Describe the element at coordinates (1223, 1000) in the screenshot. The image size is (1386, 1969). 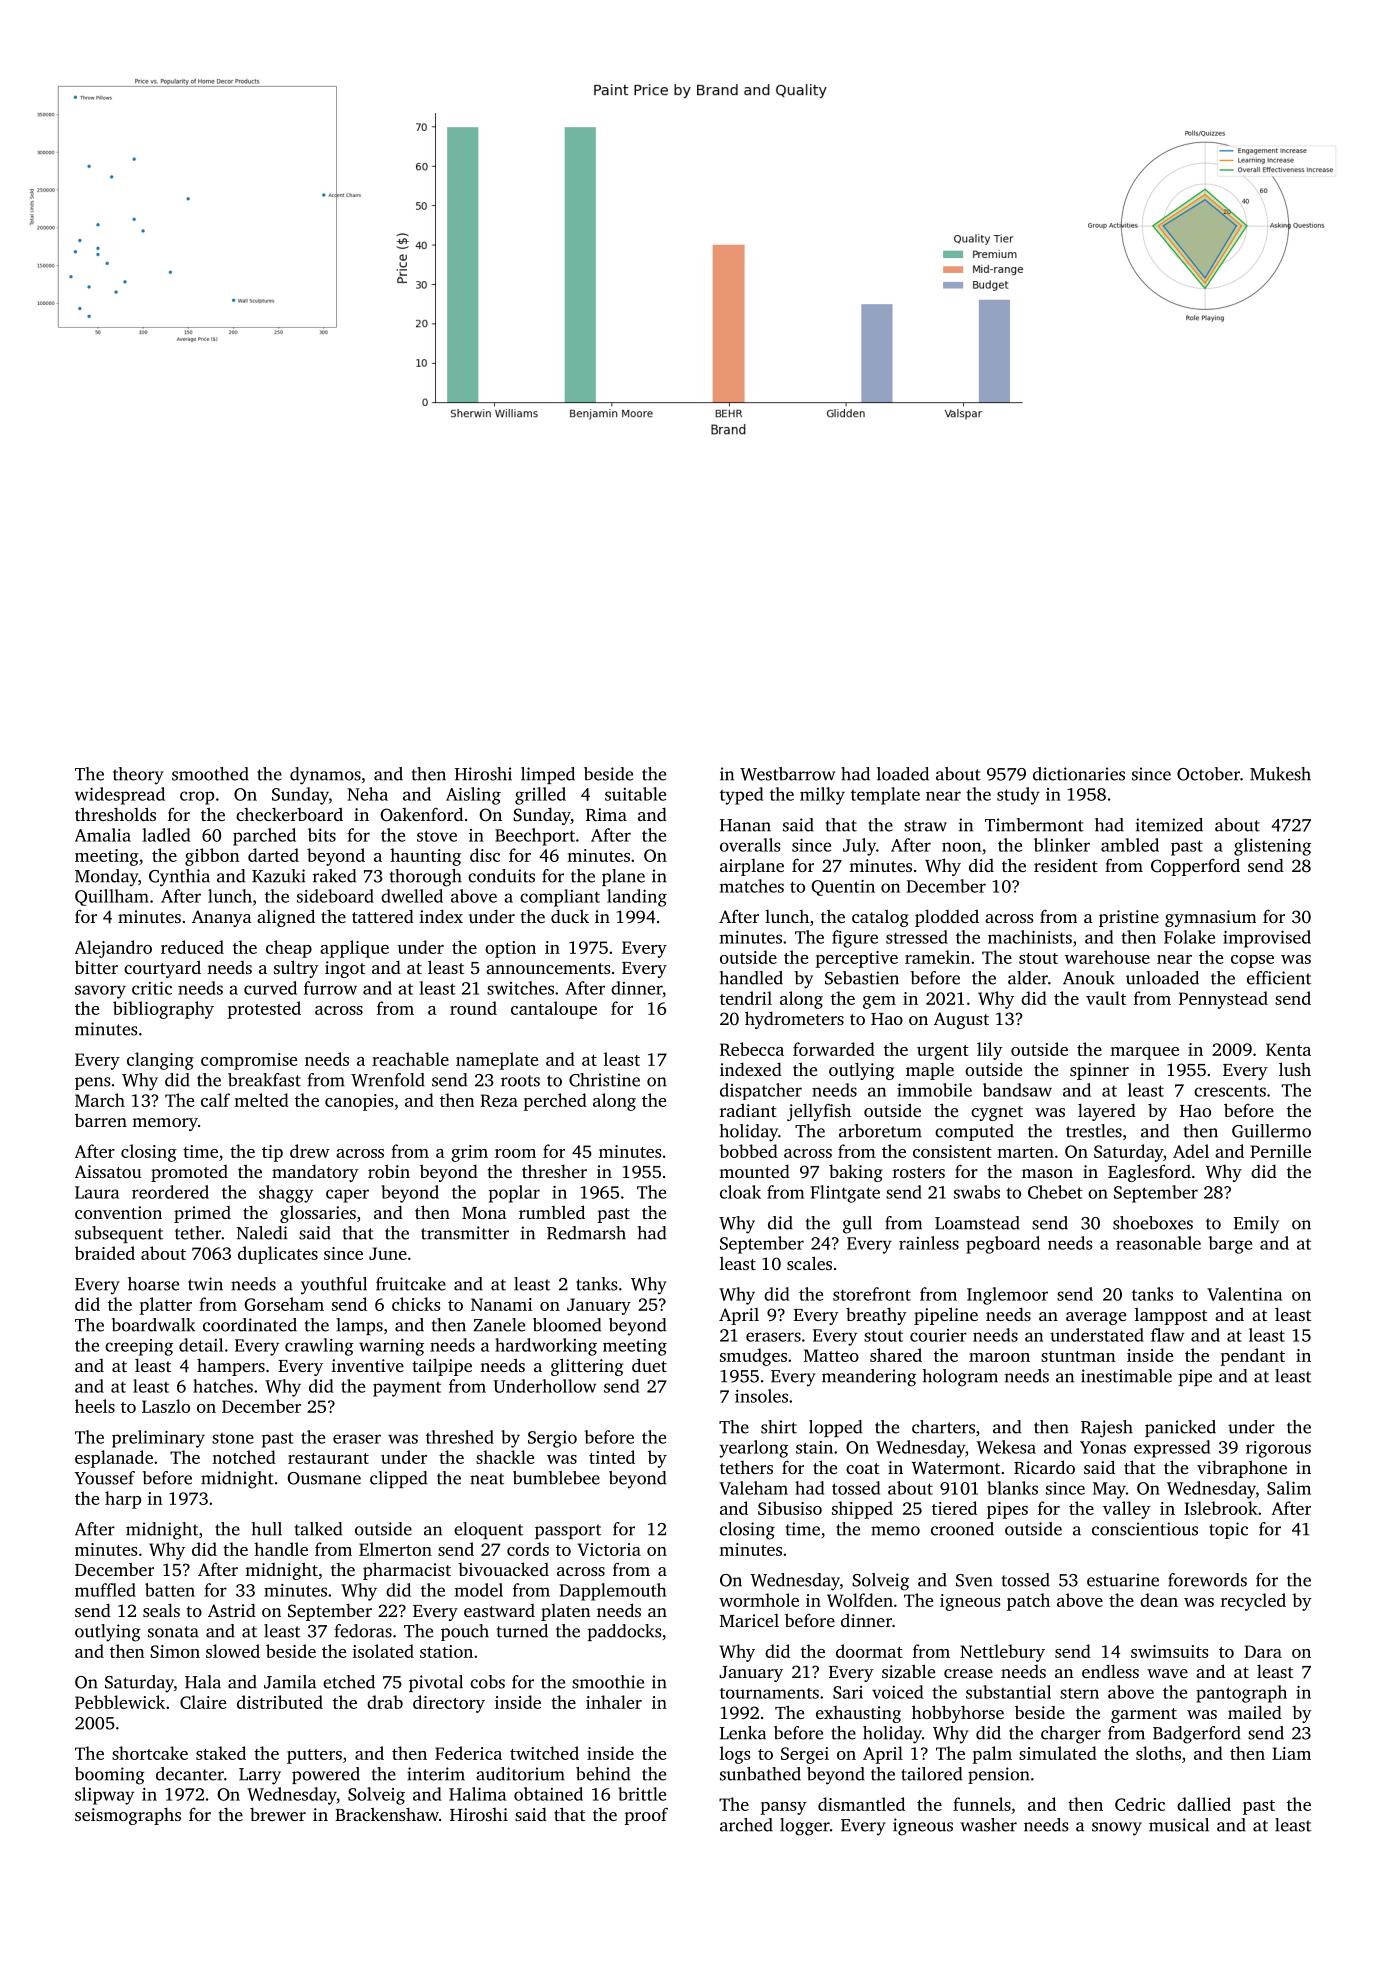
I see `Pennystead` at that location.
